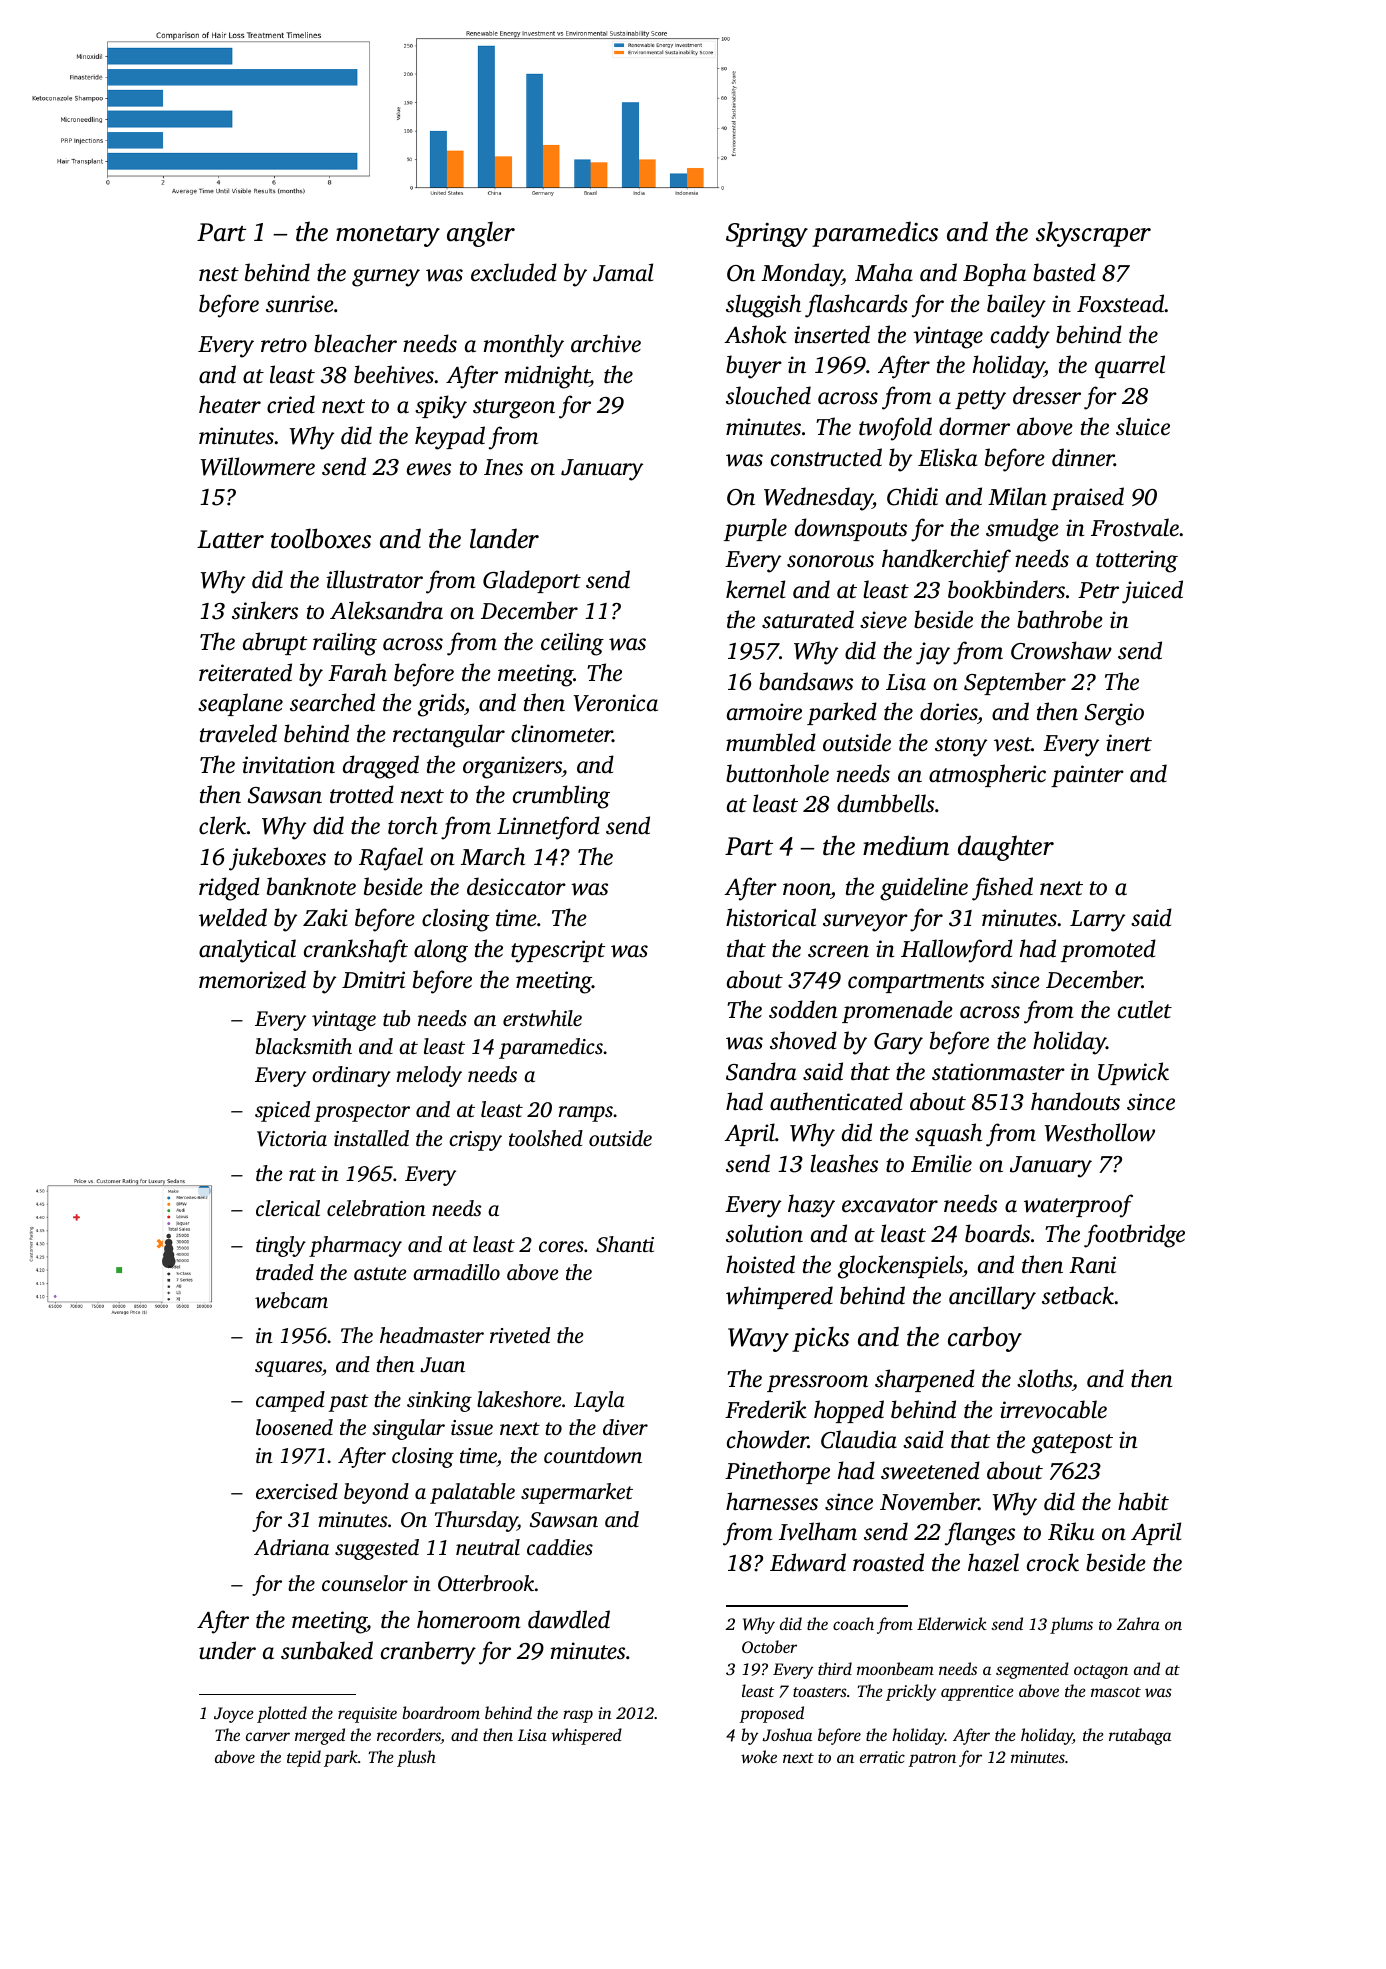 The width and height of the page is (1386, 1969). I want to click on stationmaster, so click(998, 1072).
